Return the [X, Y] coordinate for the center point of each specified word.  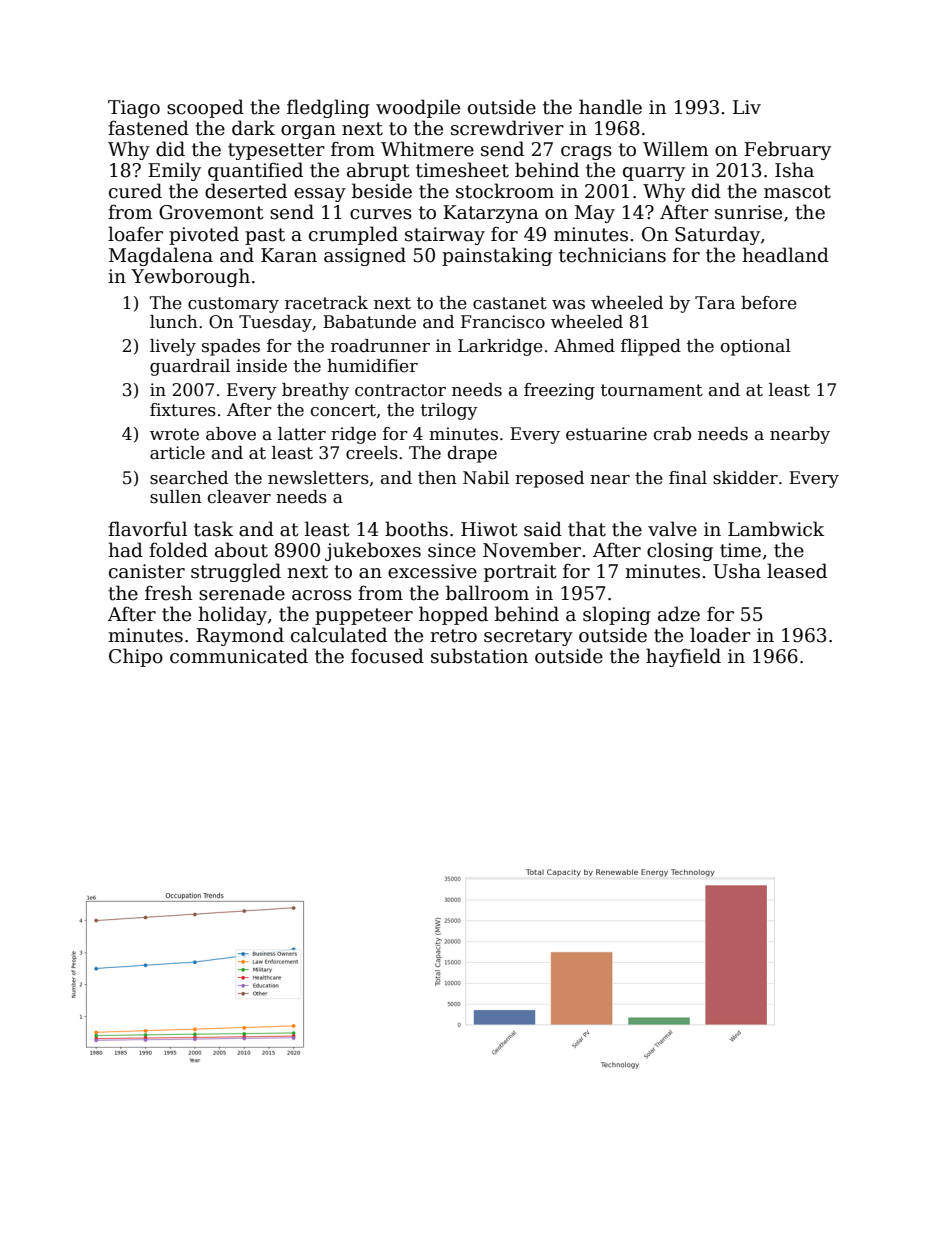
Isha [794, 170]
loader [720, 635]
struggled [236, 572]
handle [610, 107]
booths [416, 529]
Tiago [134, 109]
